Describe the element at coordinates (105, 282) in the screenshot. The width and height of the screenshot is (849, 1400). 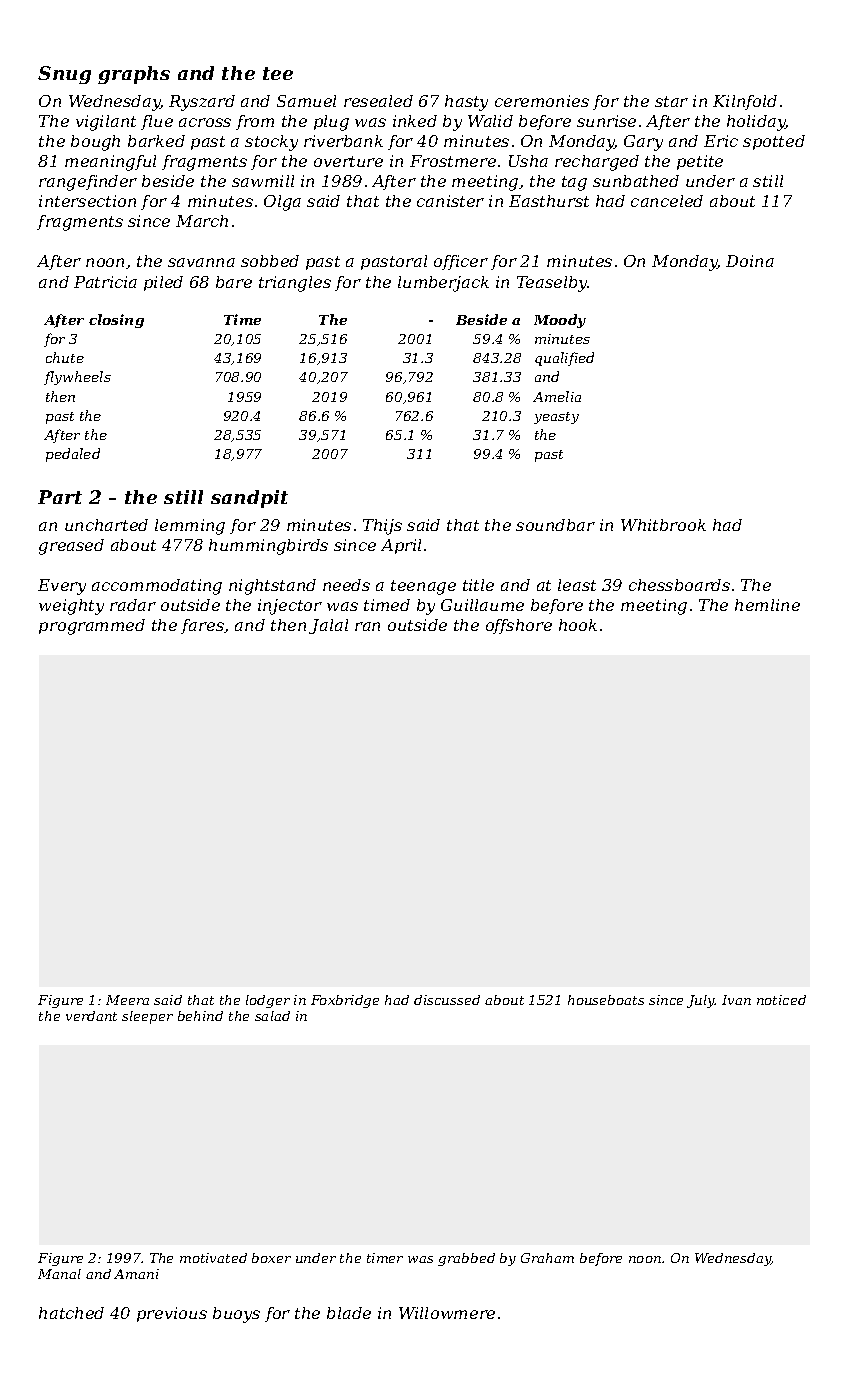
I see `Patricia` at that location.
